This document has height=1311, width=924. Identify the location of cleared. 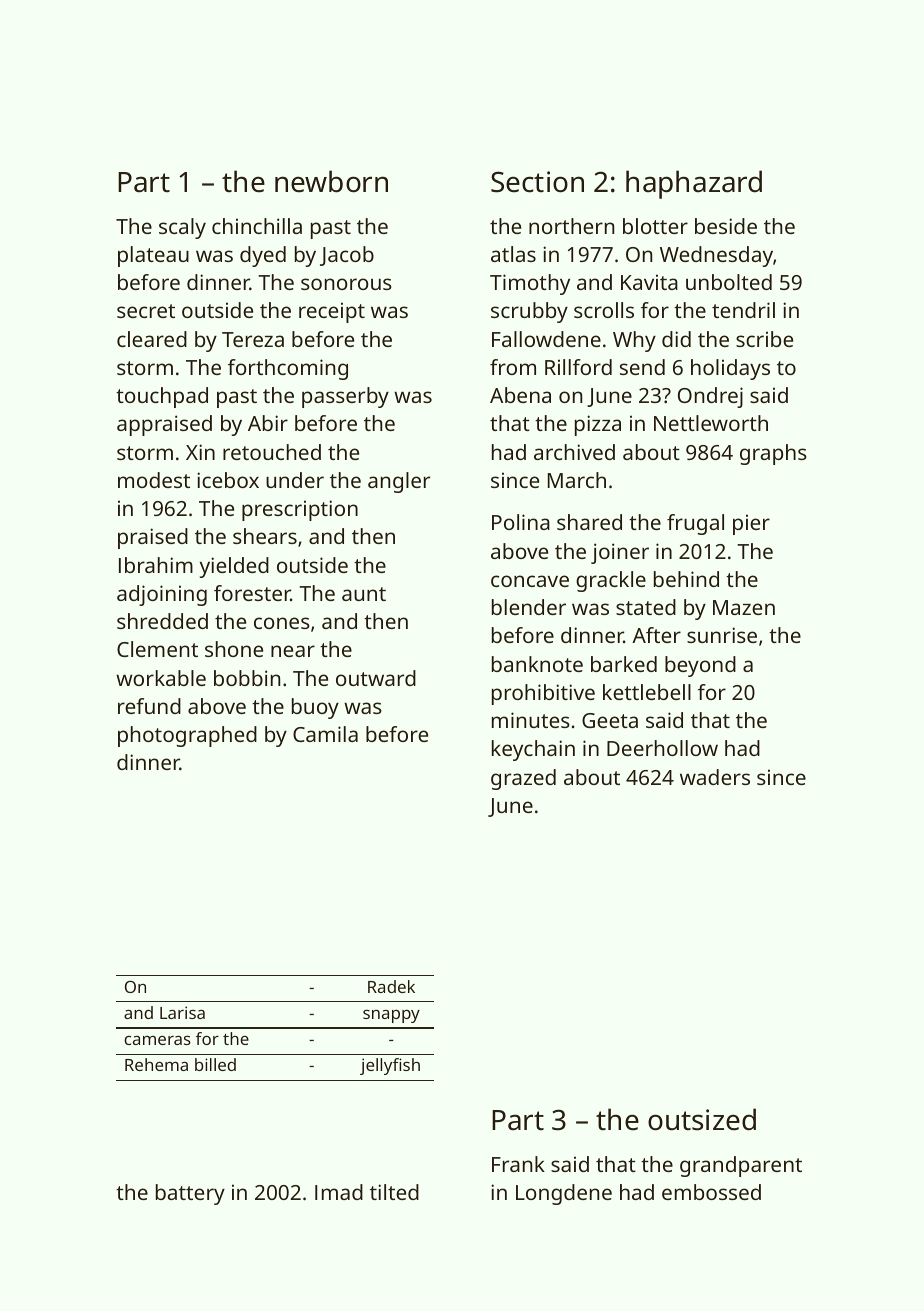
(152, 339).
